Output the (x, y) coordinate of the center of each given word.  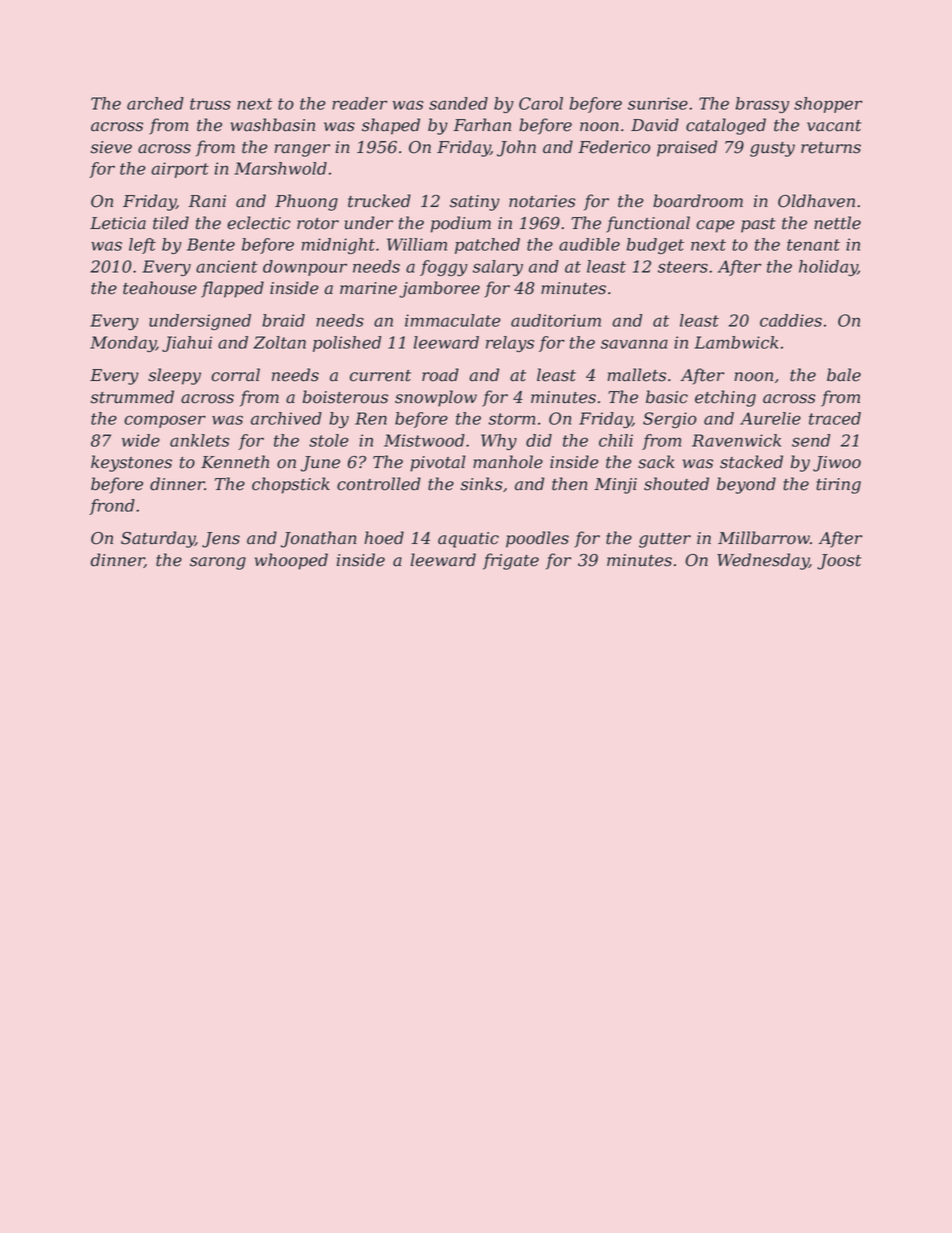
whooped (291, 561)
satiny (475, 203)
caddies (791, 320)
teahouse (160, 288)
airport (180, 170)
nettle (837, 223)
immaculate (452, 320)
